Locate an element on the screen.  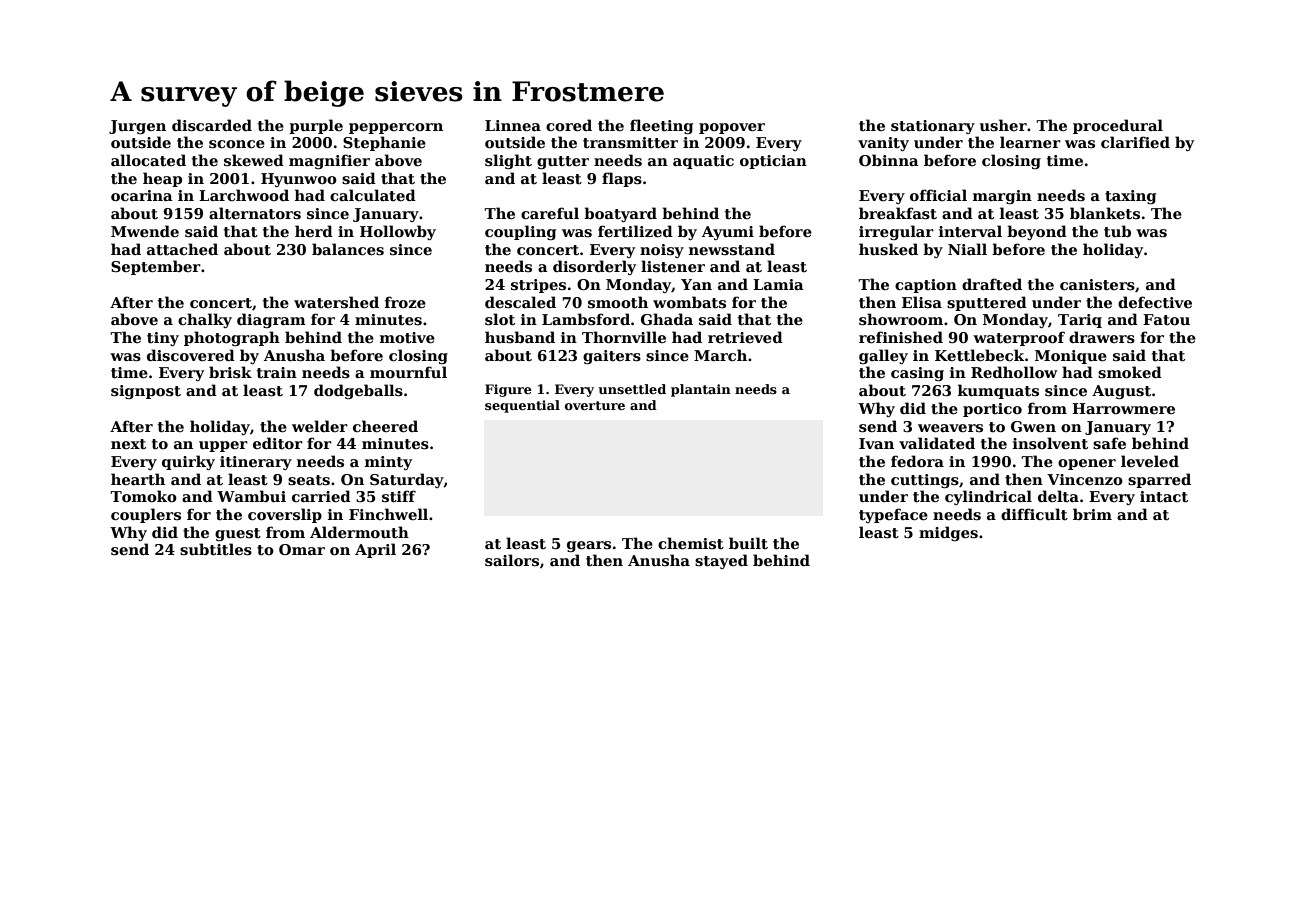
official is located at coordinates (938, 195).
